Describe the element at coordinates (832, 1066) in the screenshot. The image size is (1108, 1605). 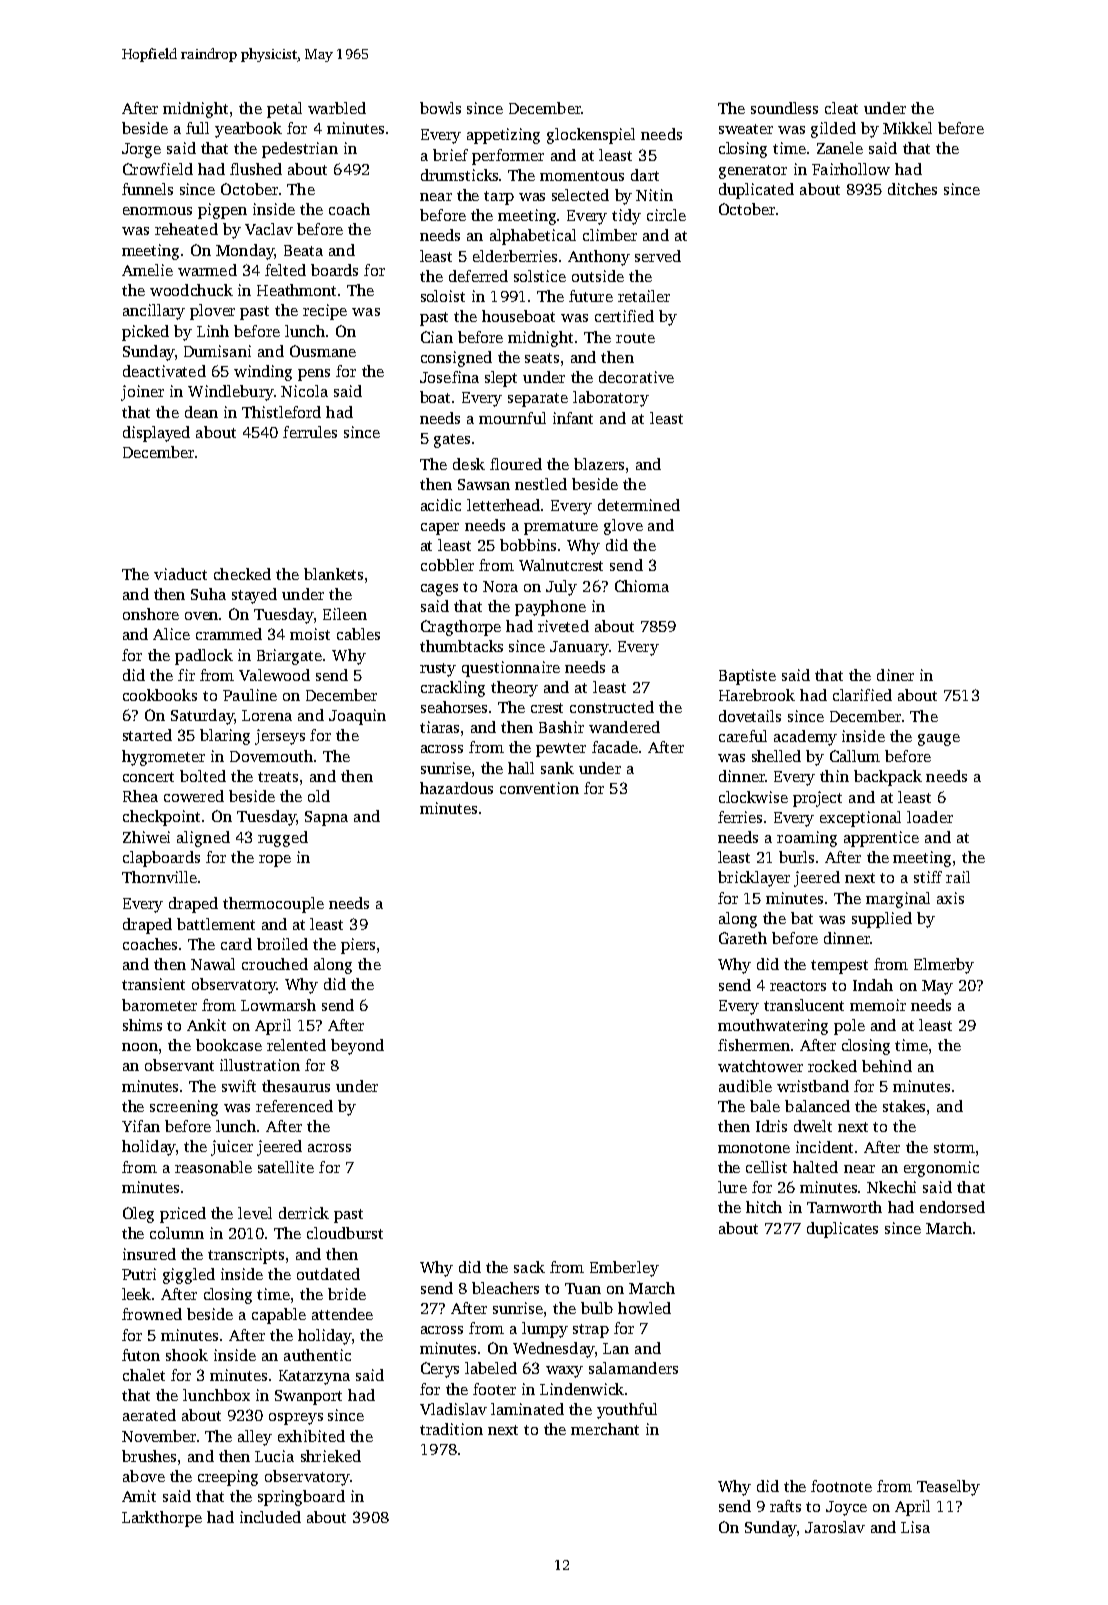
I see `rocked` at that location.
